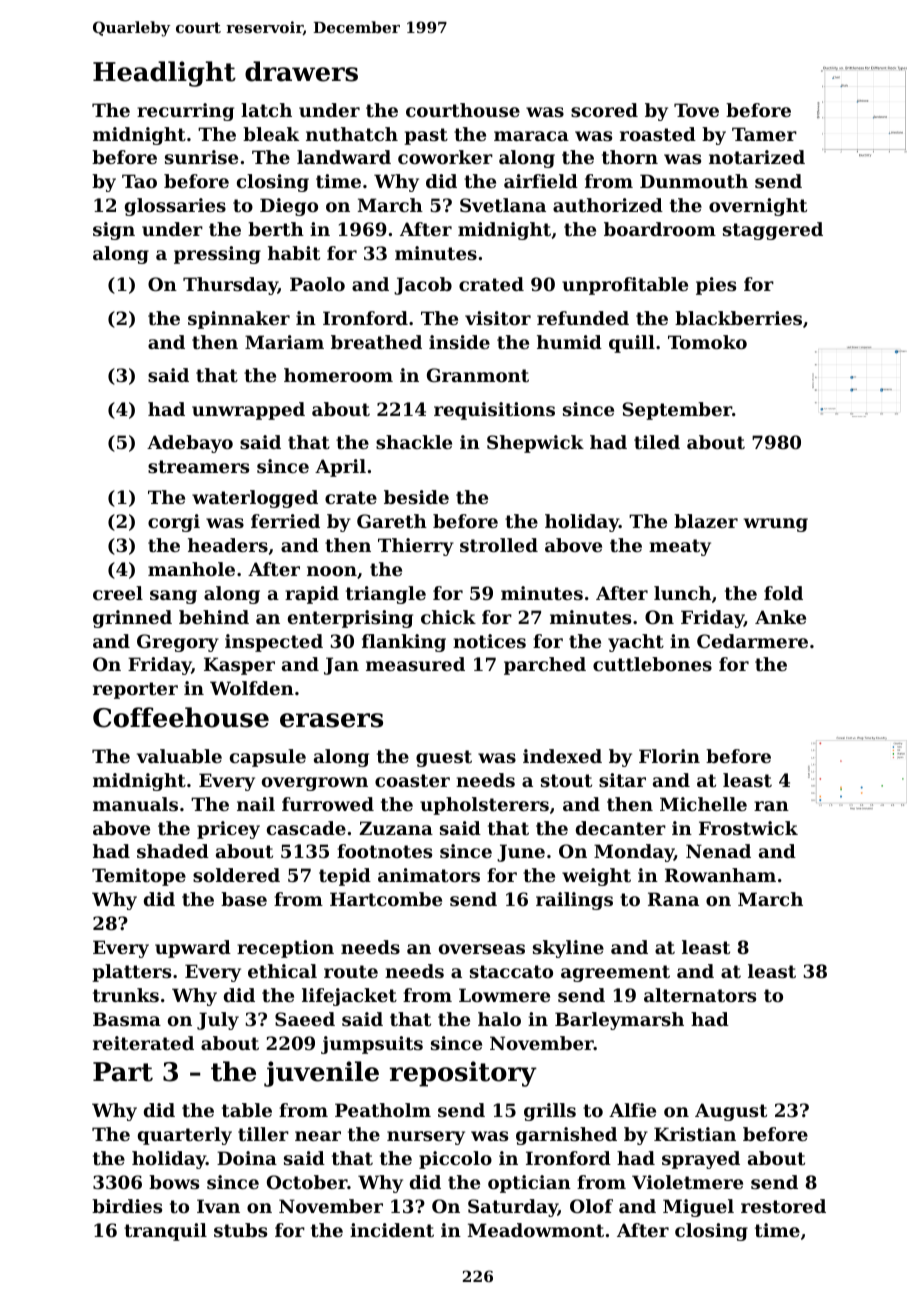 The width and height of the screenshot is (924, 1308). I want to click on Michelle, so click(703, 804).
